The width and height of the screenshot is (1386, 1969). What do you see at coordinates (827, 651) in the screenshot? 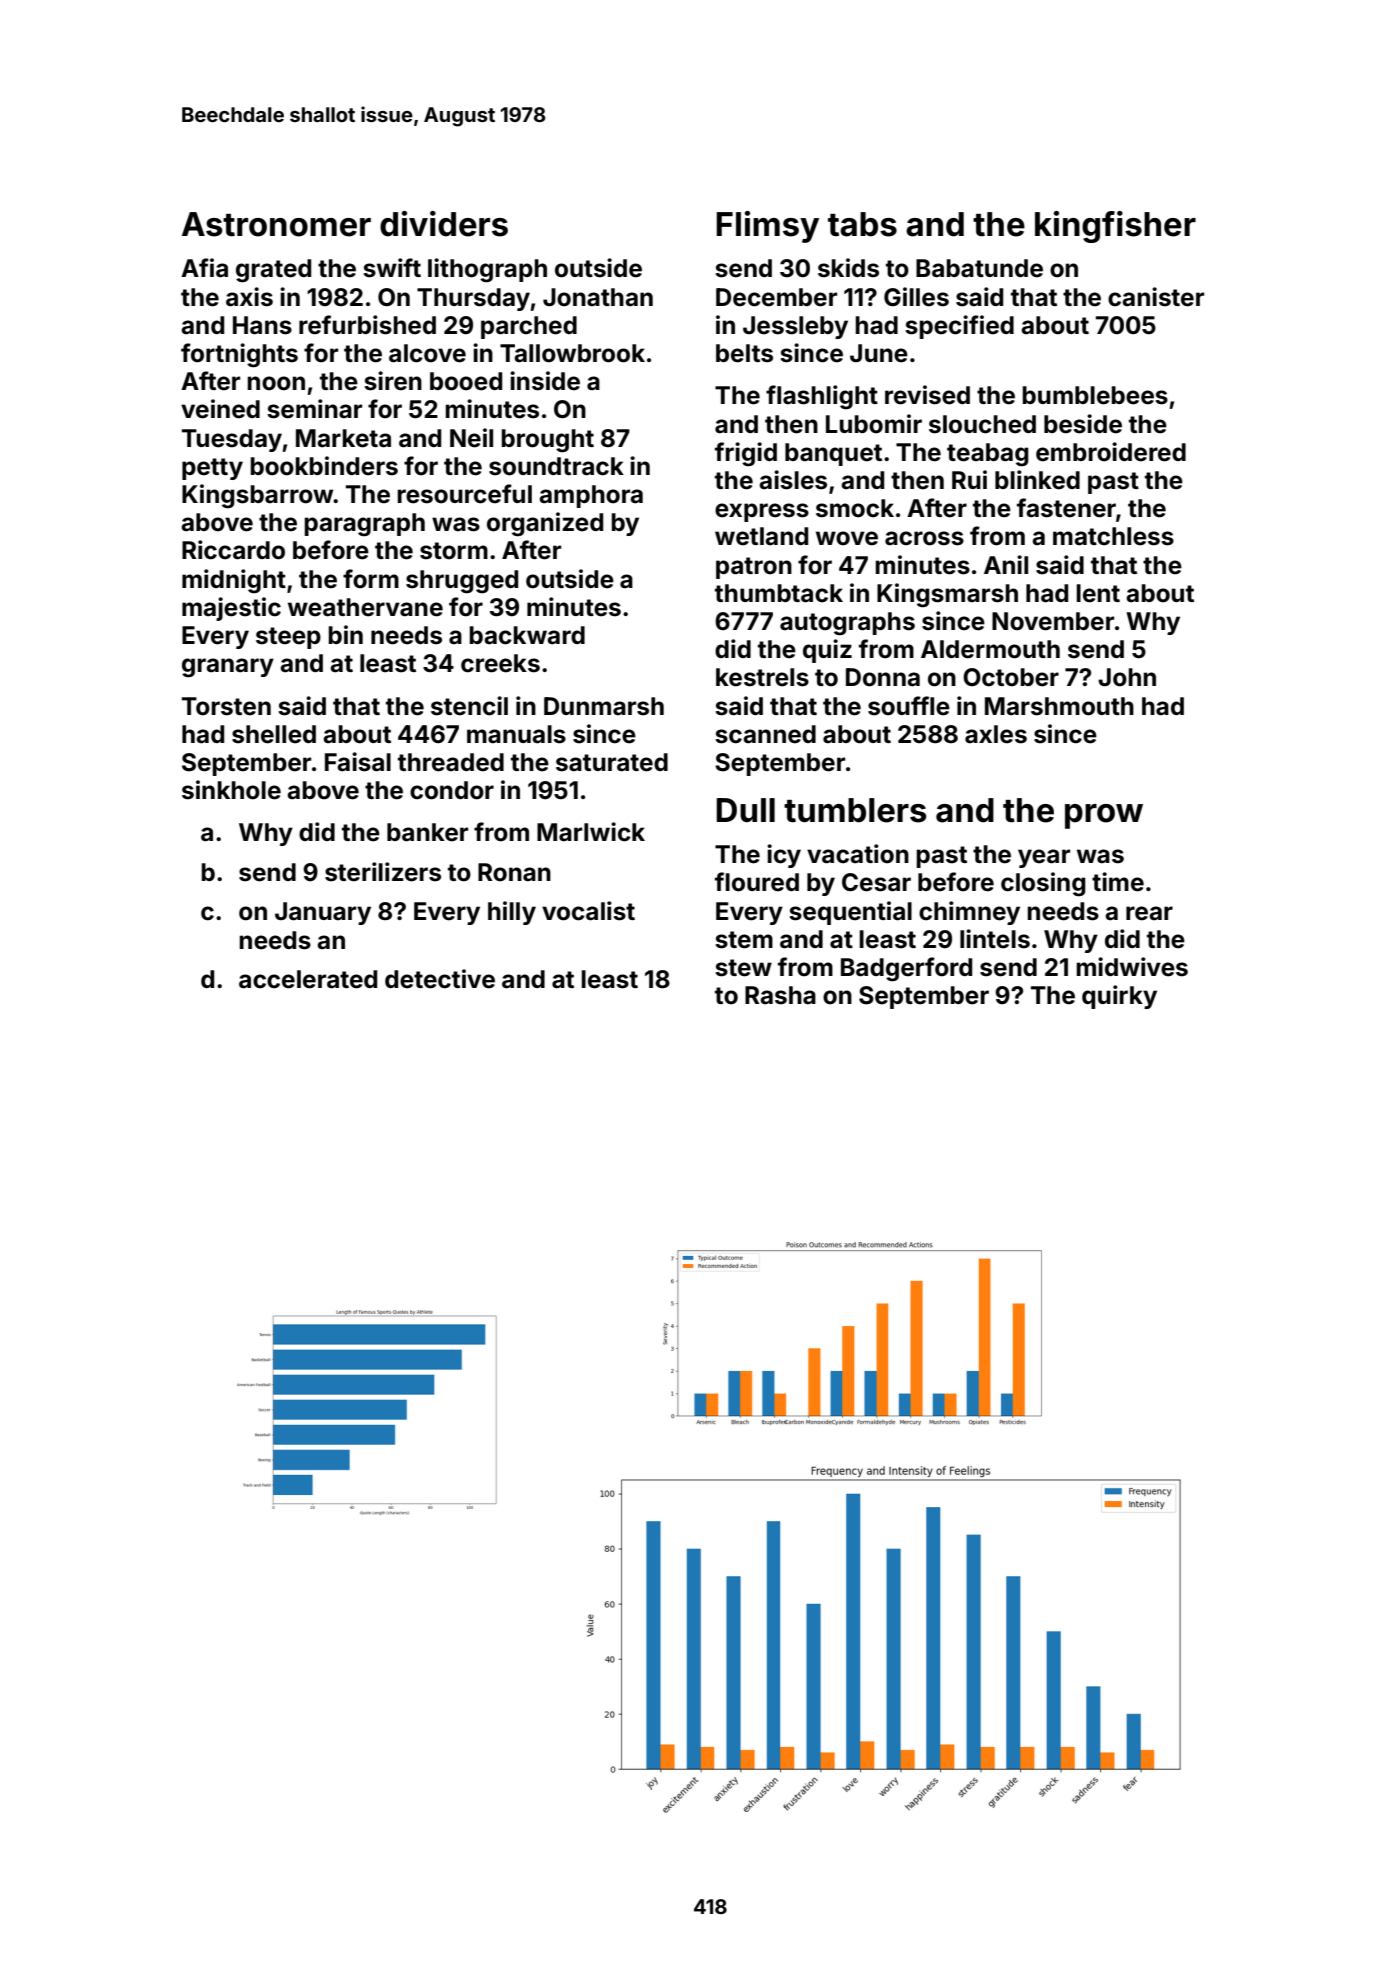
I see `quiz` at bounding box center [827, 651].
